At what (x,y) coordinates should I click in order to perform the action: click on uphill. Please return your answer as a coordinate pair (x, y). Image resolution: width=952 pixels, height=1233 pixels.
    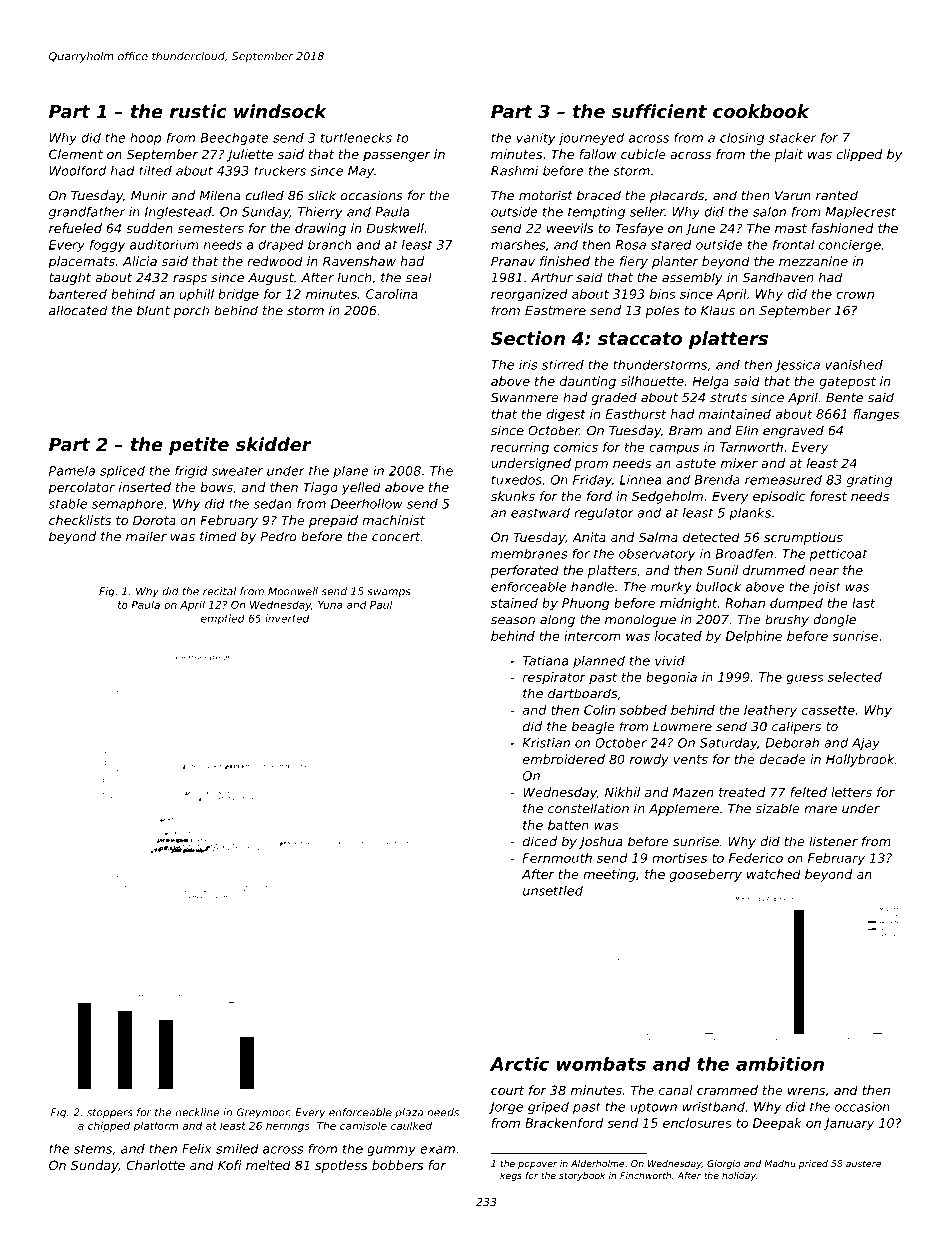
    Looking at the image, I should click on (197, 295).
